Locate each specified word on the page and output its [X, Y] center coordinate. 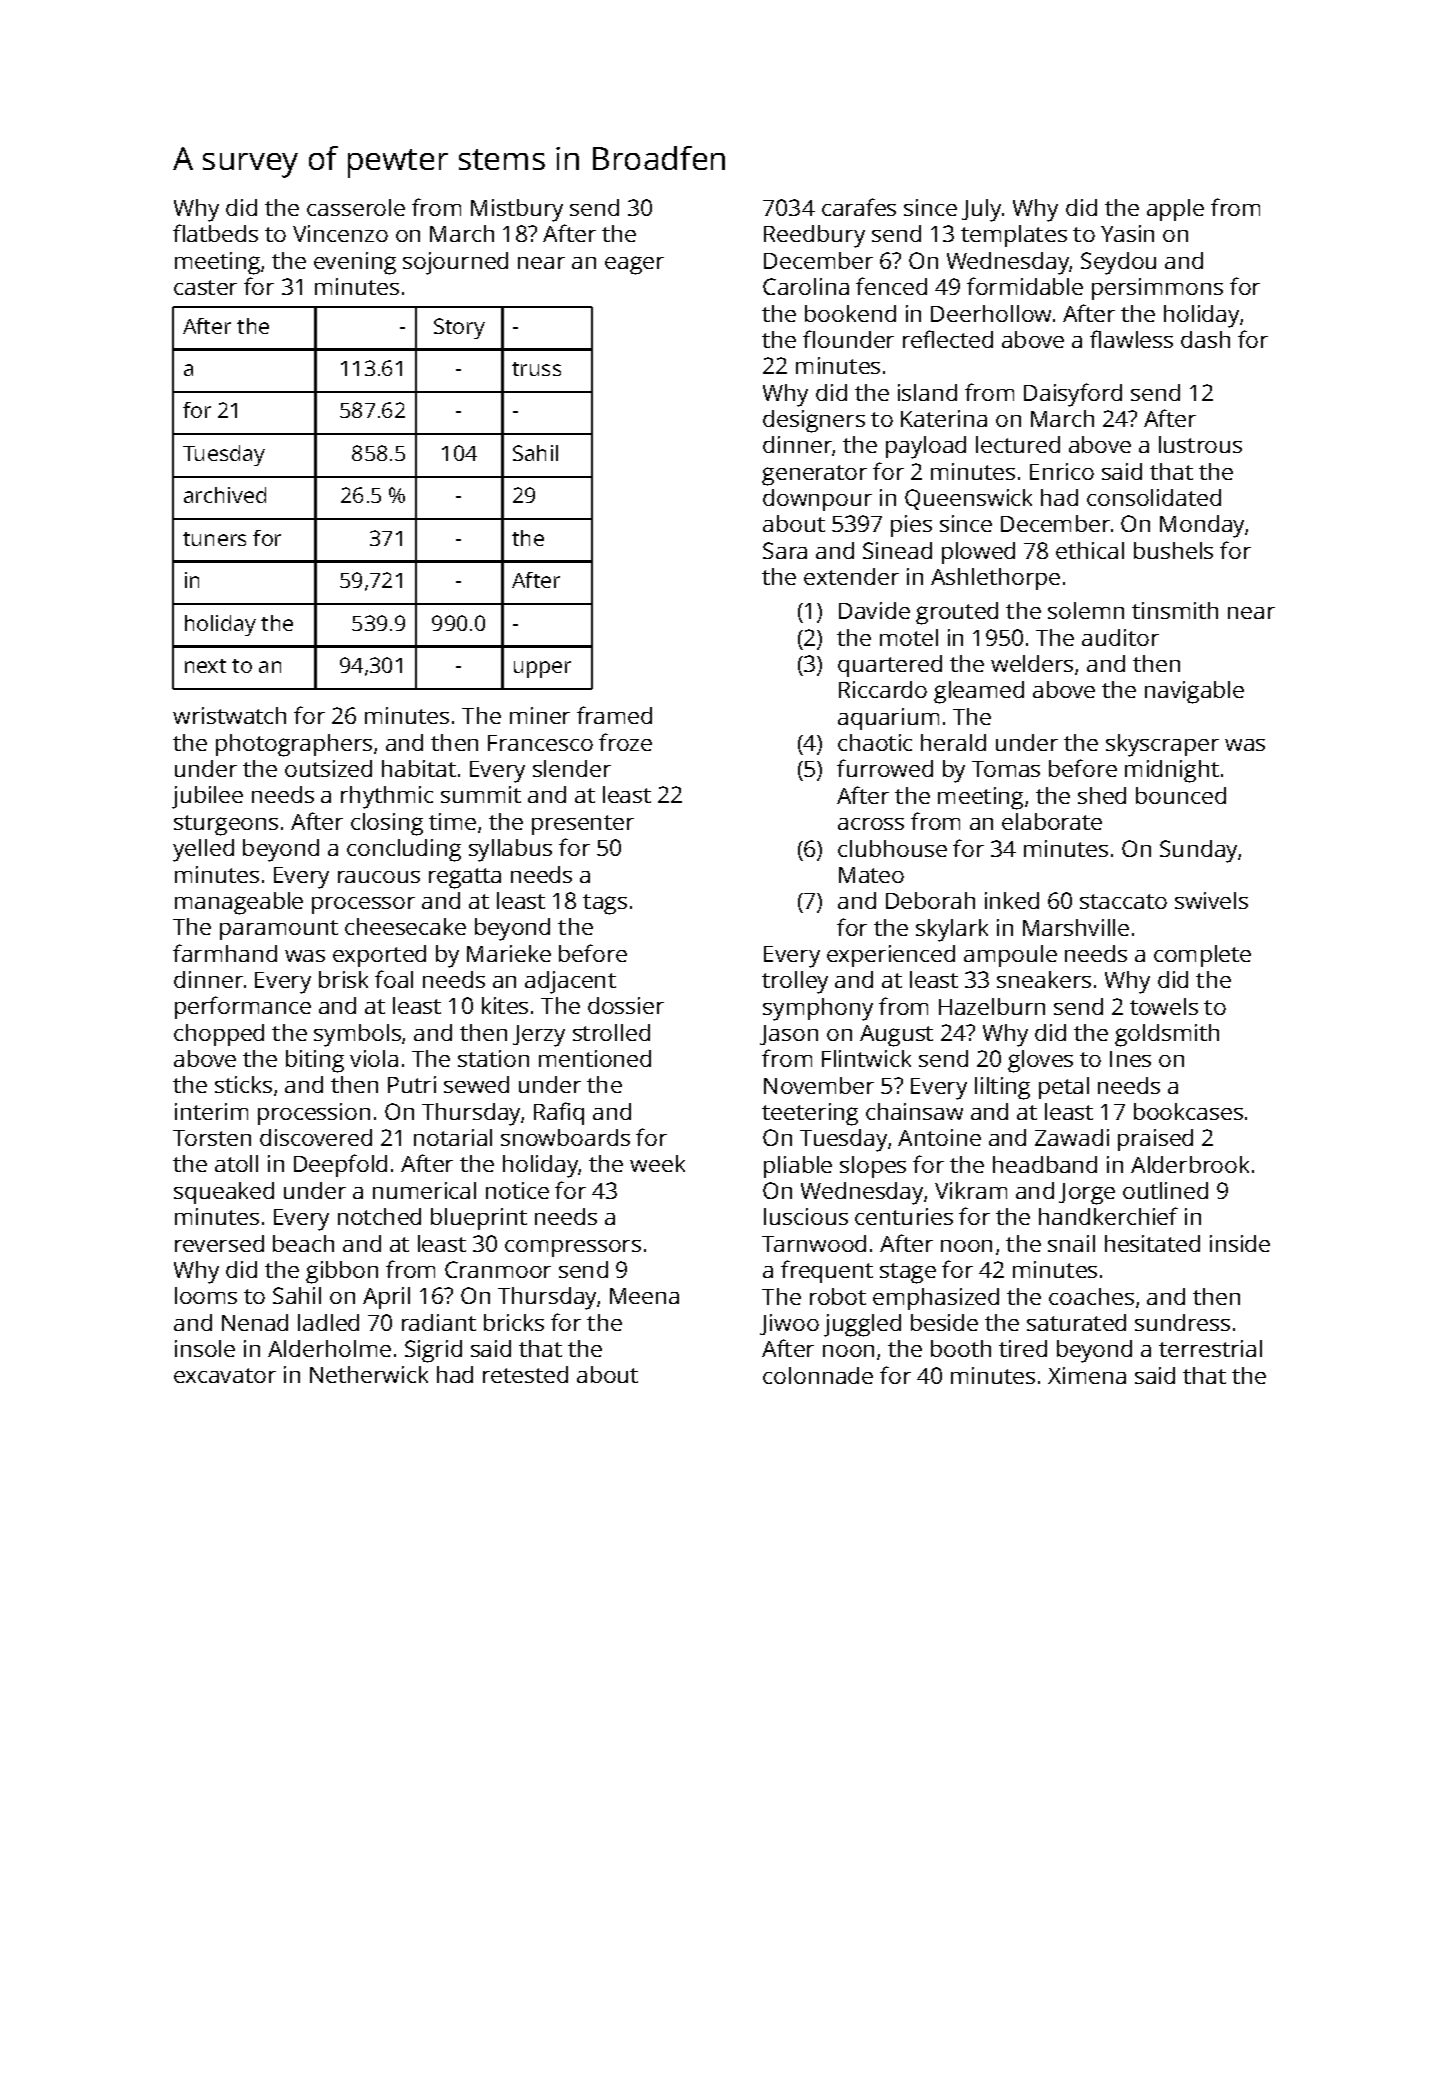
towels [1164, 1006]
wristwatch [229, 715]
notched [379, 1216]
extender [851, 576]
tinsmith [1175, 610]
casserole [356, 207]
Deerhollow [991, 313]
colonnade [818, 1375]
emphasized [936, 1299]
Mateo [871, 875]
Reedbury [814, 236]
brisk [343, 979]
